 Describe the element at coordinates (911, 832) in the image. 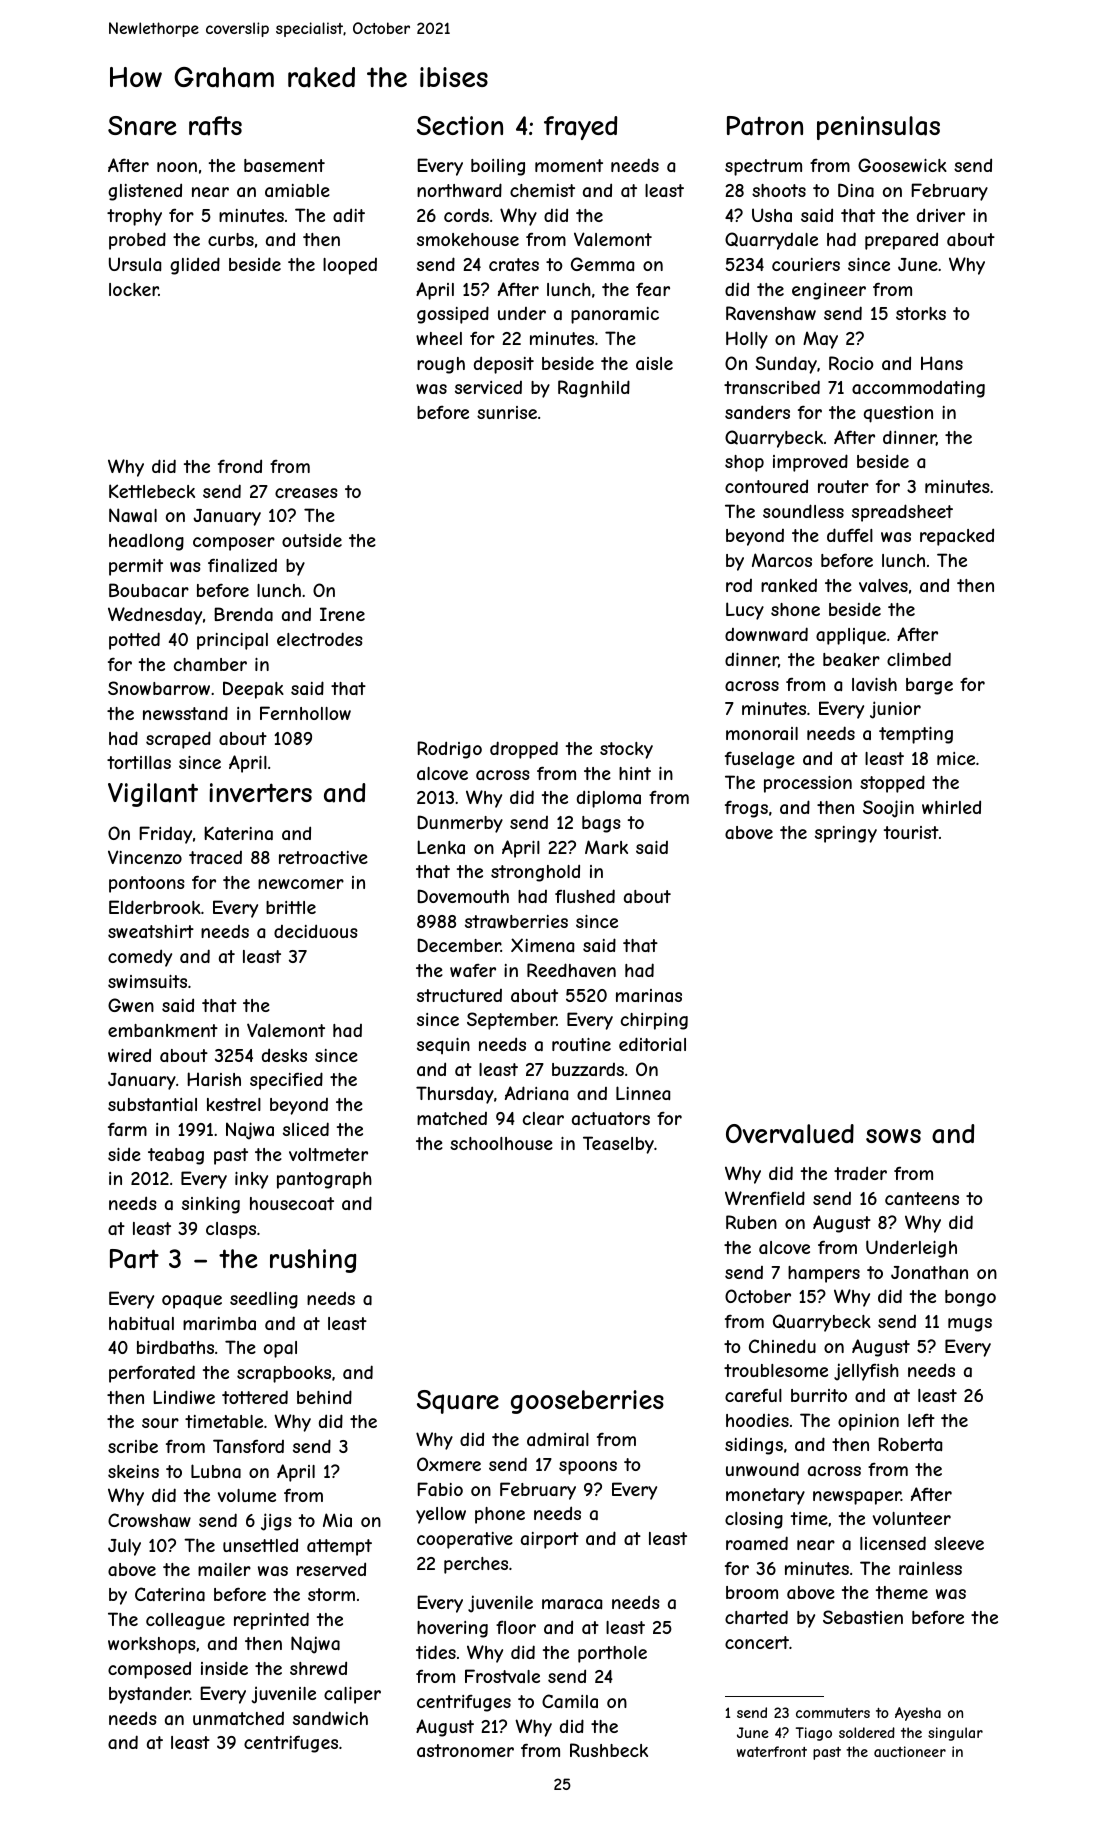

I see `tourist` at that location.
